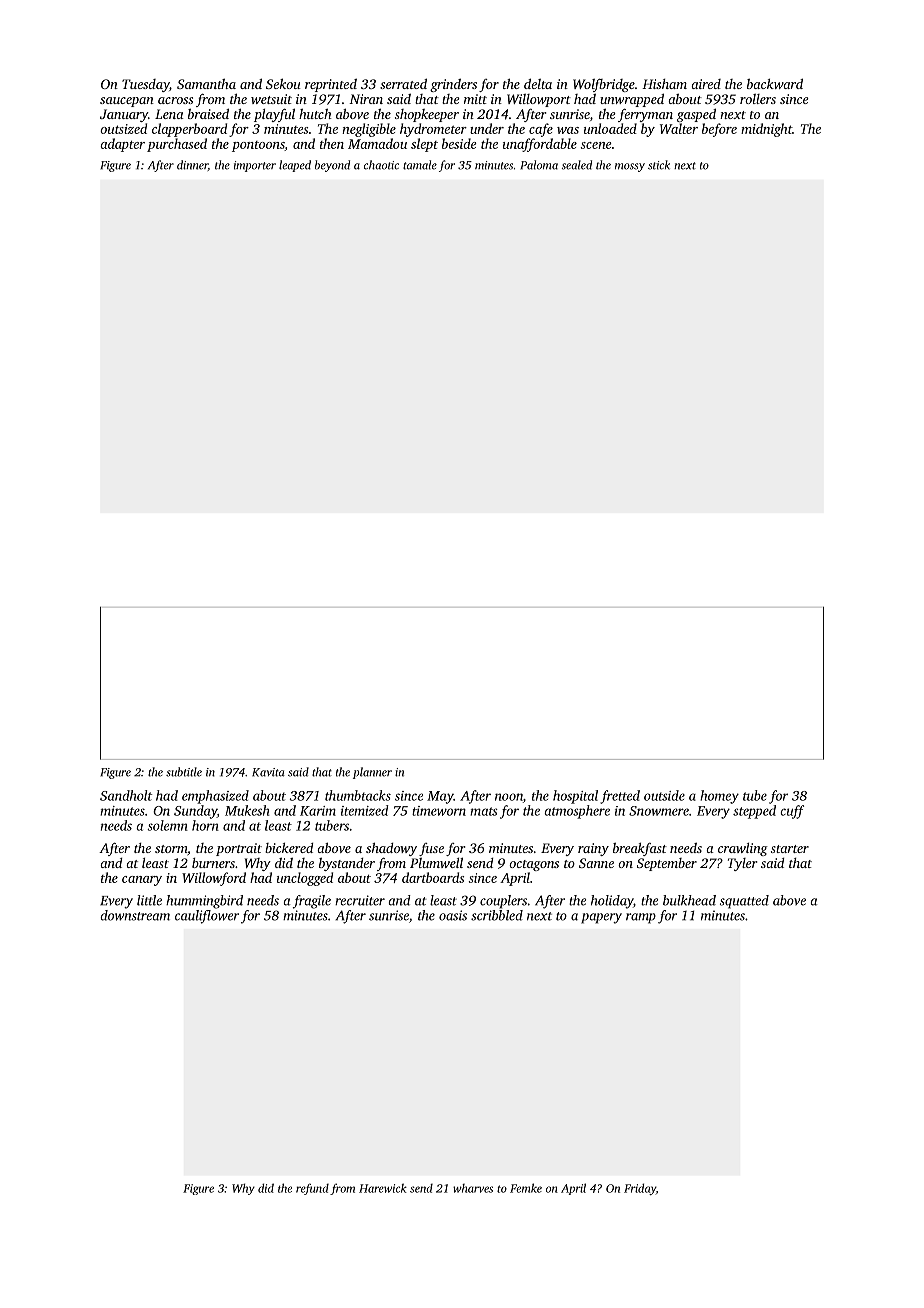 Image resolution: width=924 pixels, height=1308 pixels. Describe the element at coordinates (664, 84) in the screenshot. I see `Hisham` at that location.
